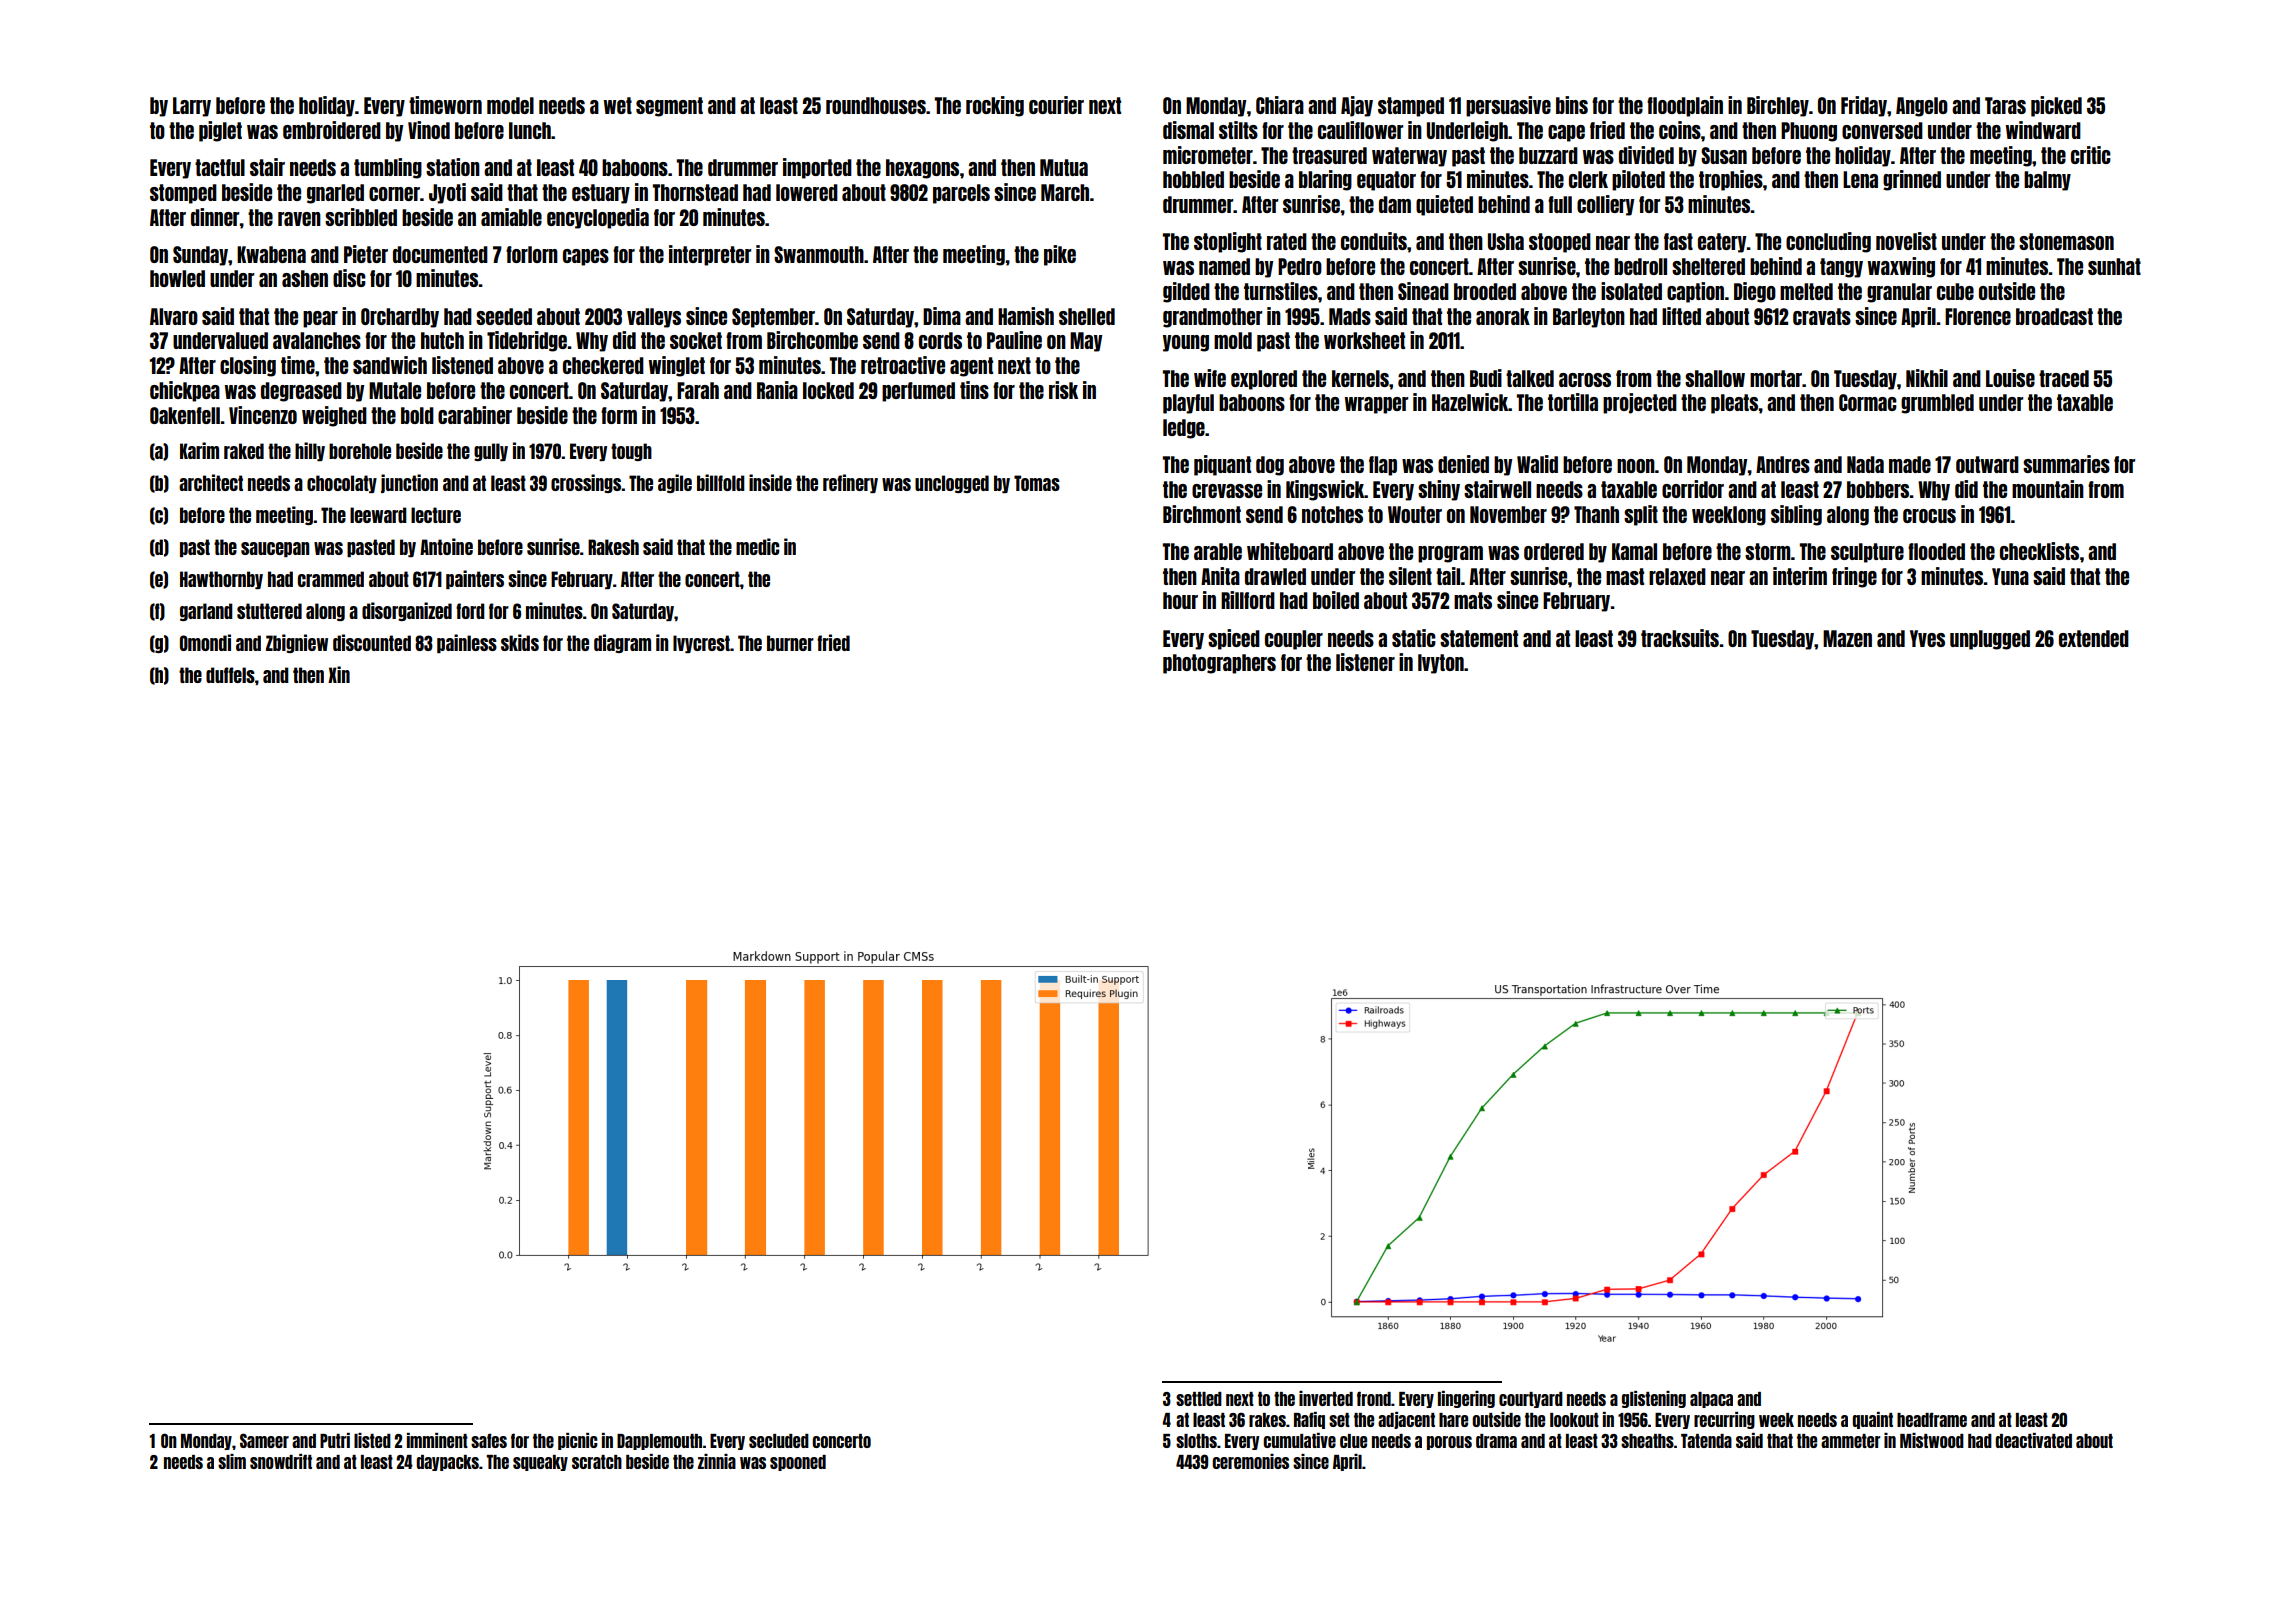 The height and width of the image is (1620, 2292). What do you see at coordinates (659, 1442) in the image?
I see `Dapplemouth` at bounding box center [659, 1442].
